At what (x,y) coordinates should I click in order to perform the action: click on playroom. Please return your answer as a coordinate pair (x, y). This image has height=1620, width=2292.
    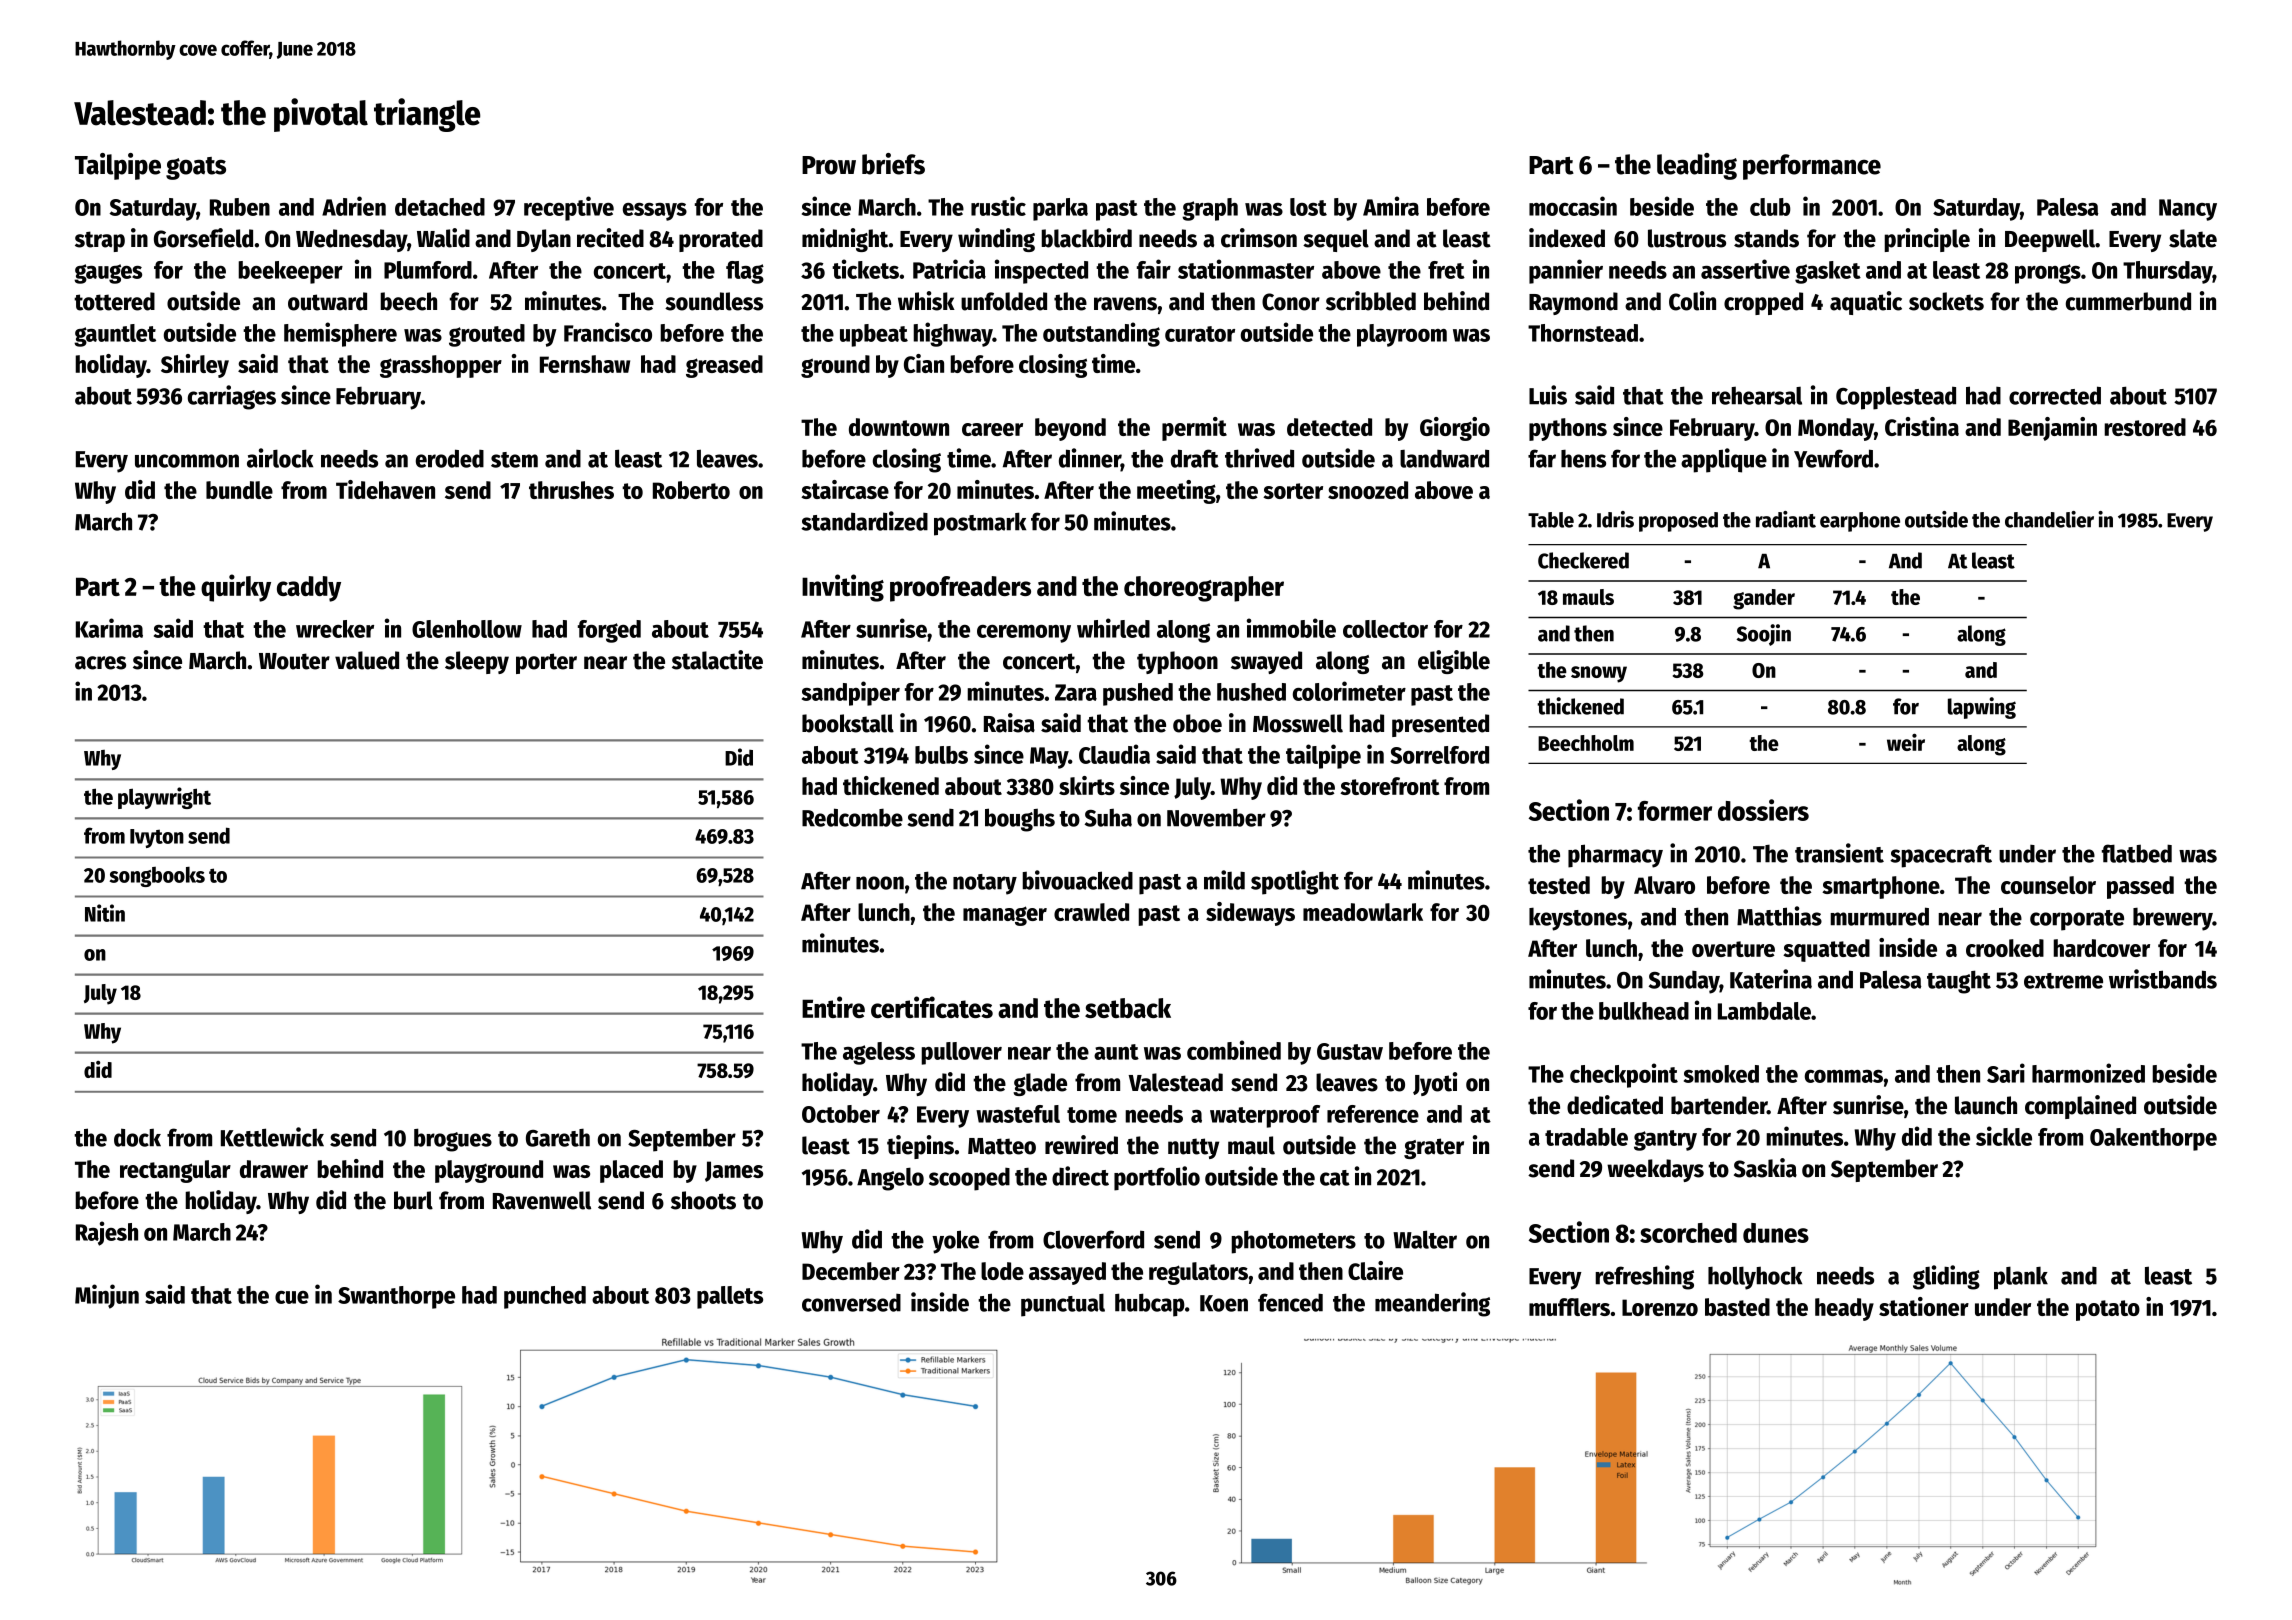
    Looking at the image, I should click on (1402, 335).
